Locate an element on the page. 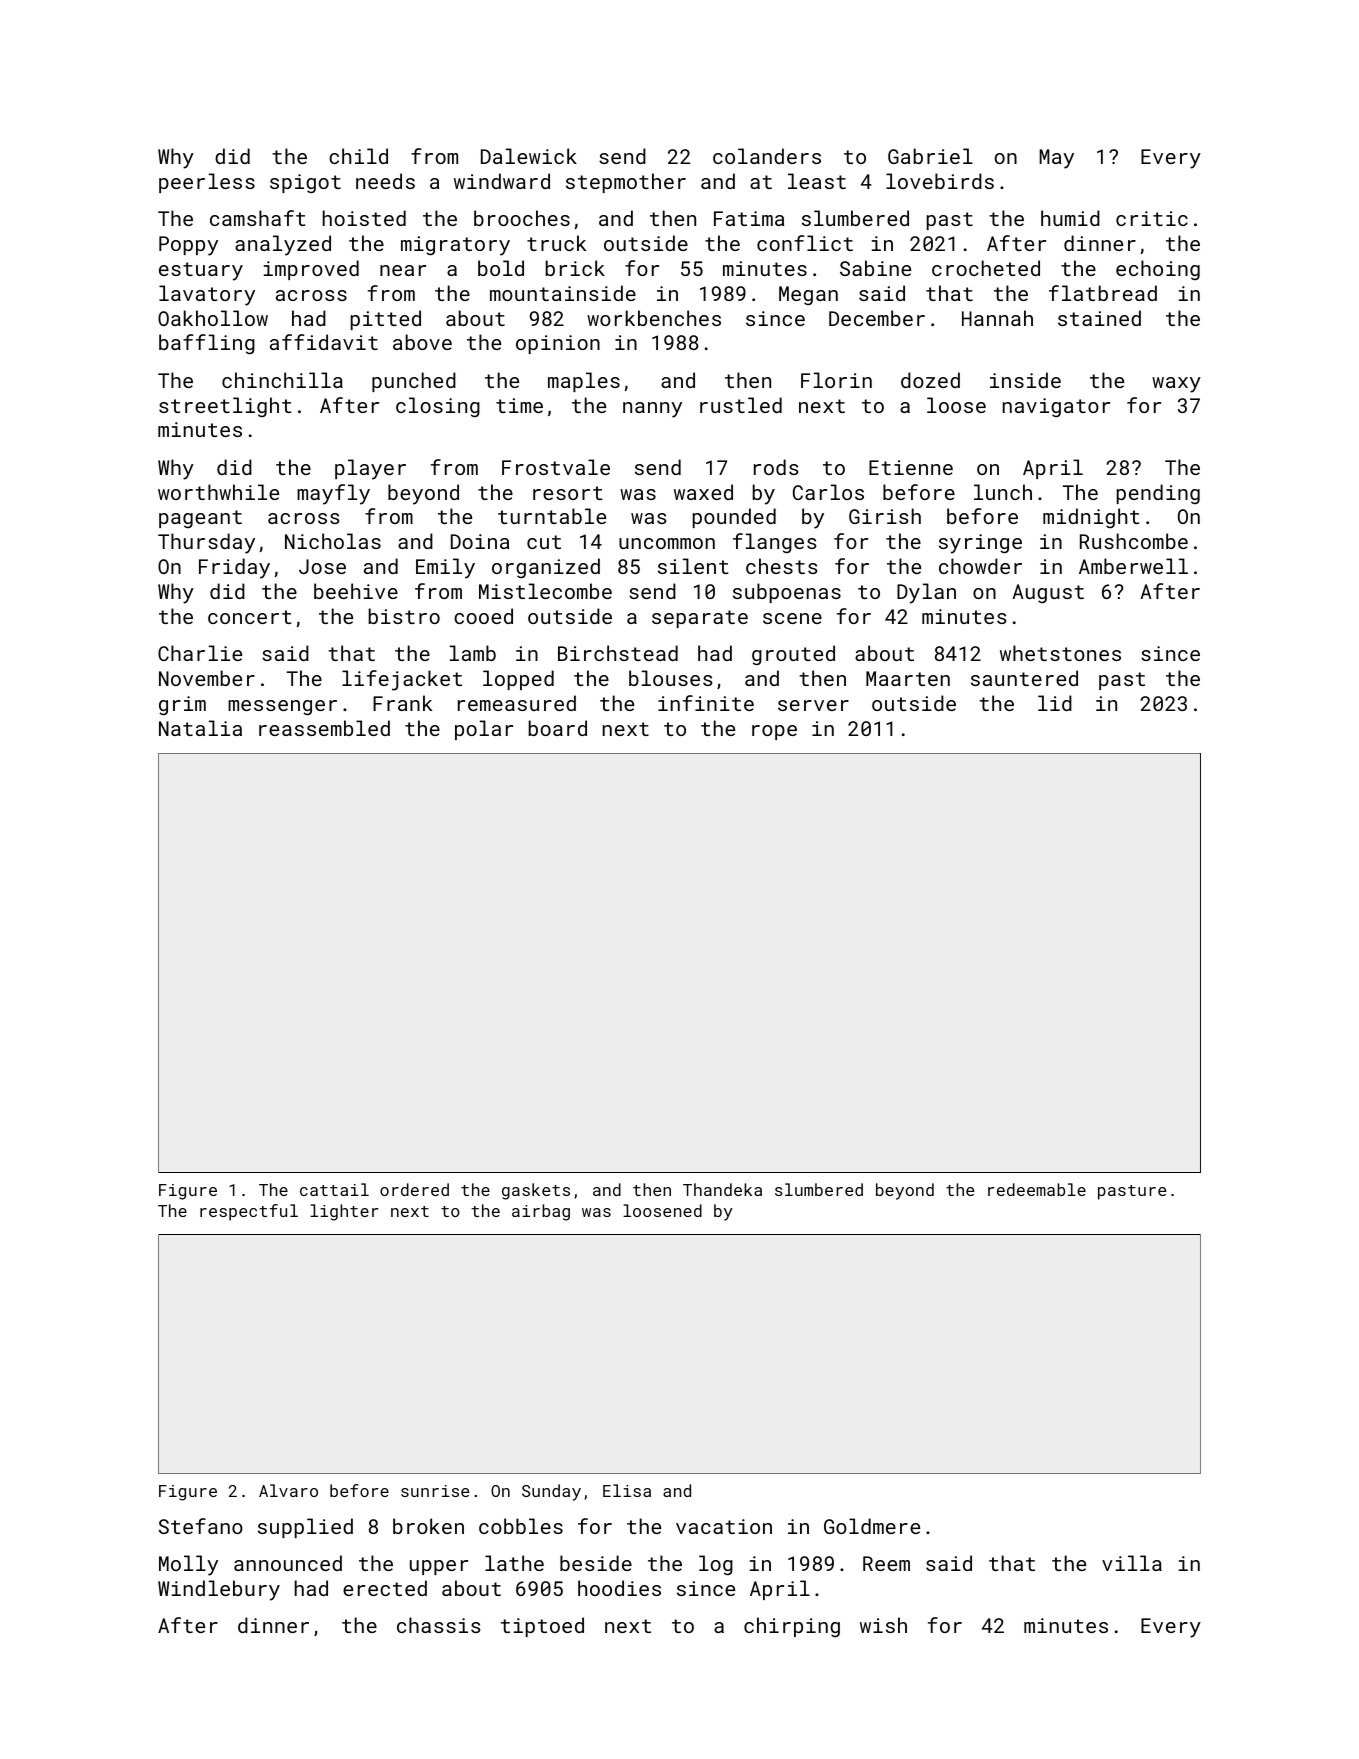 This image has height=1759, width=1359. redeemable is located at coordinates (1037, 1189).
